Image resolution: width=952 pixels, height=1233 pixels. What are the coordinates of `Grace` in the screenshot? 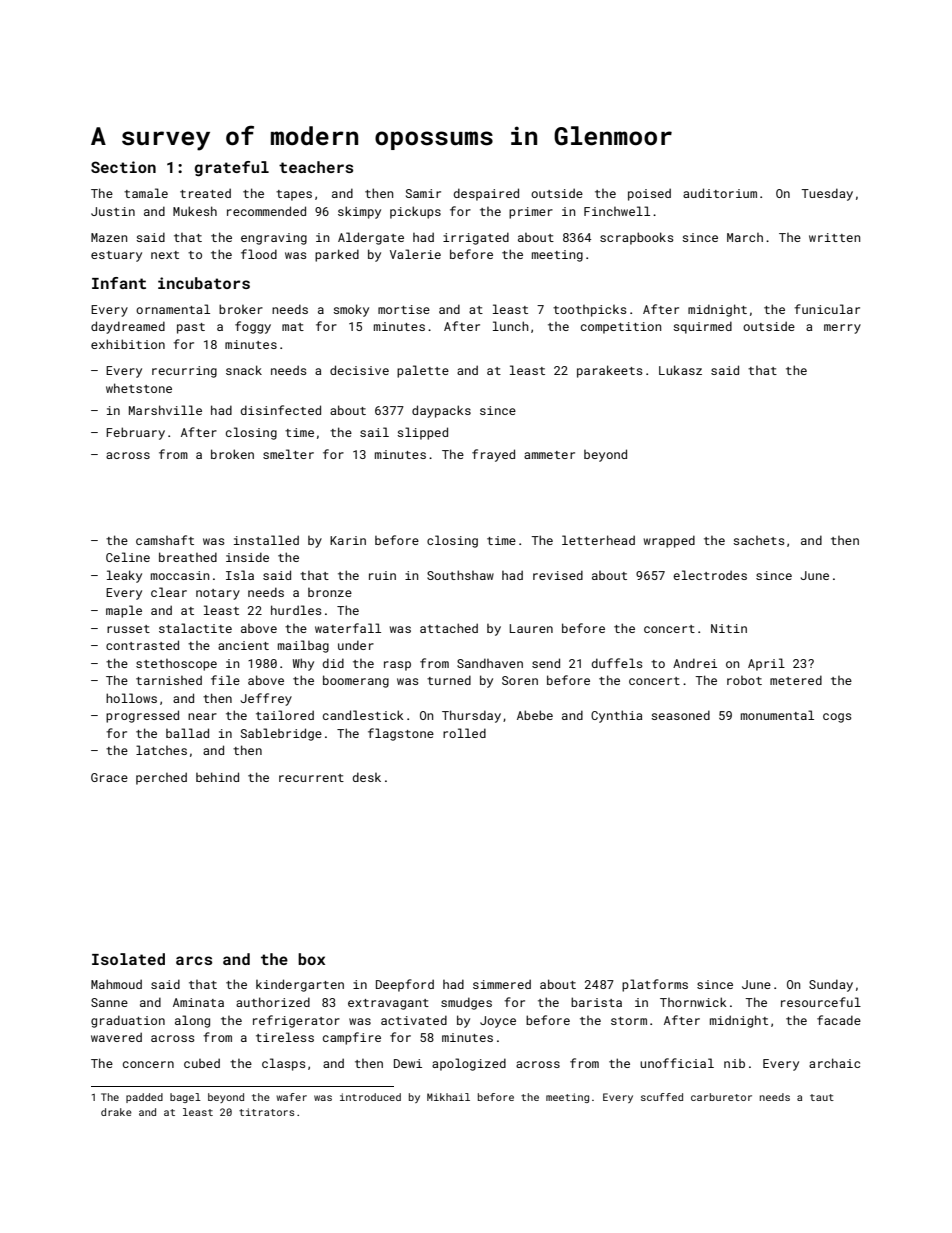 It's located at (109, 777).
